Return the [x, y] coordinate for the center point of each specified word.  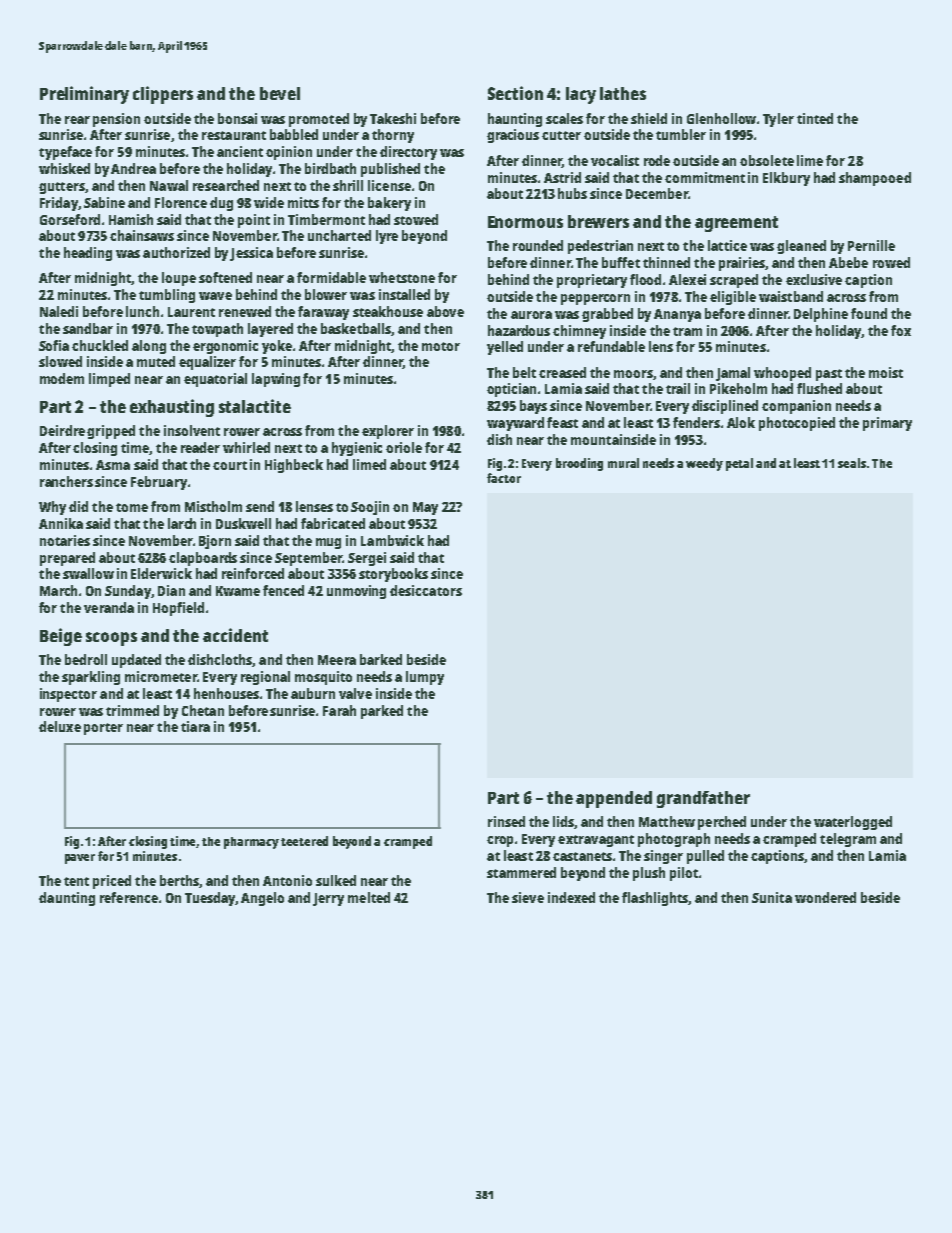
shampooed [875, 179]
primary [887, 424]
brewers [598, 221]
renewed [245, 311]
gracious [513, 136]
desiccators [426, 590]
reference [129, 897]
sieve [528, 897]
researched [226, 185]
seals [852, 463]
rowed [891, 262]
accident [235, 635]
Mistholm [213, 506]
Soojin [370, 508]
